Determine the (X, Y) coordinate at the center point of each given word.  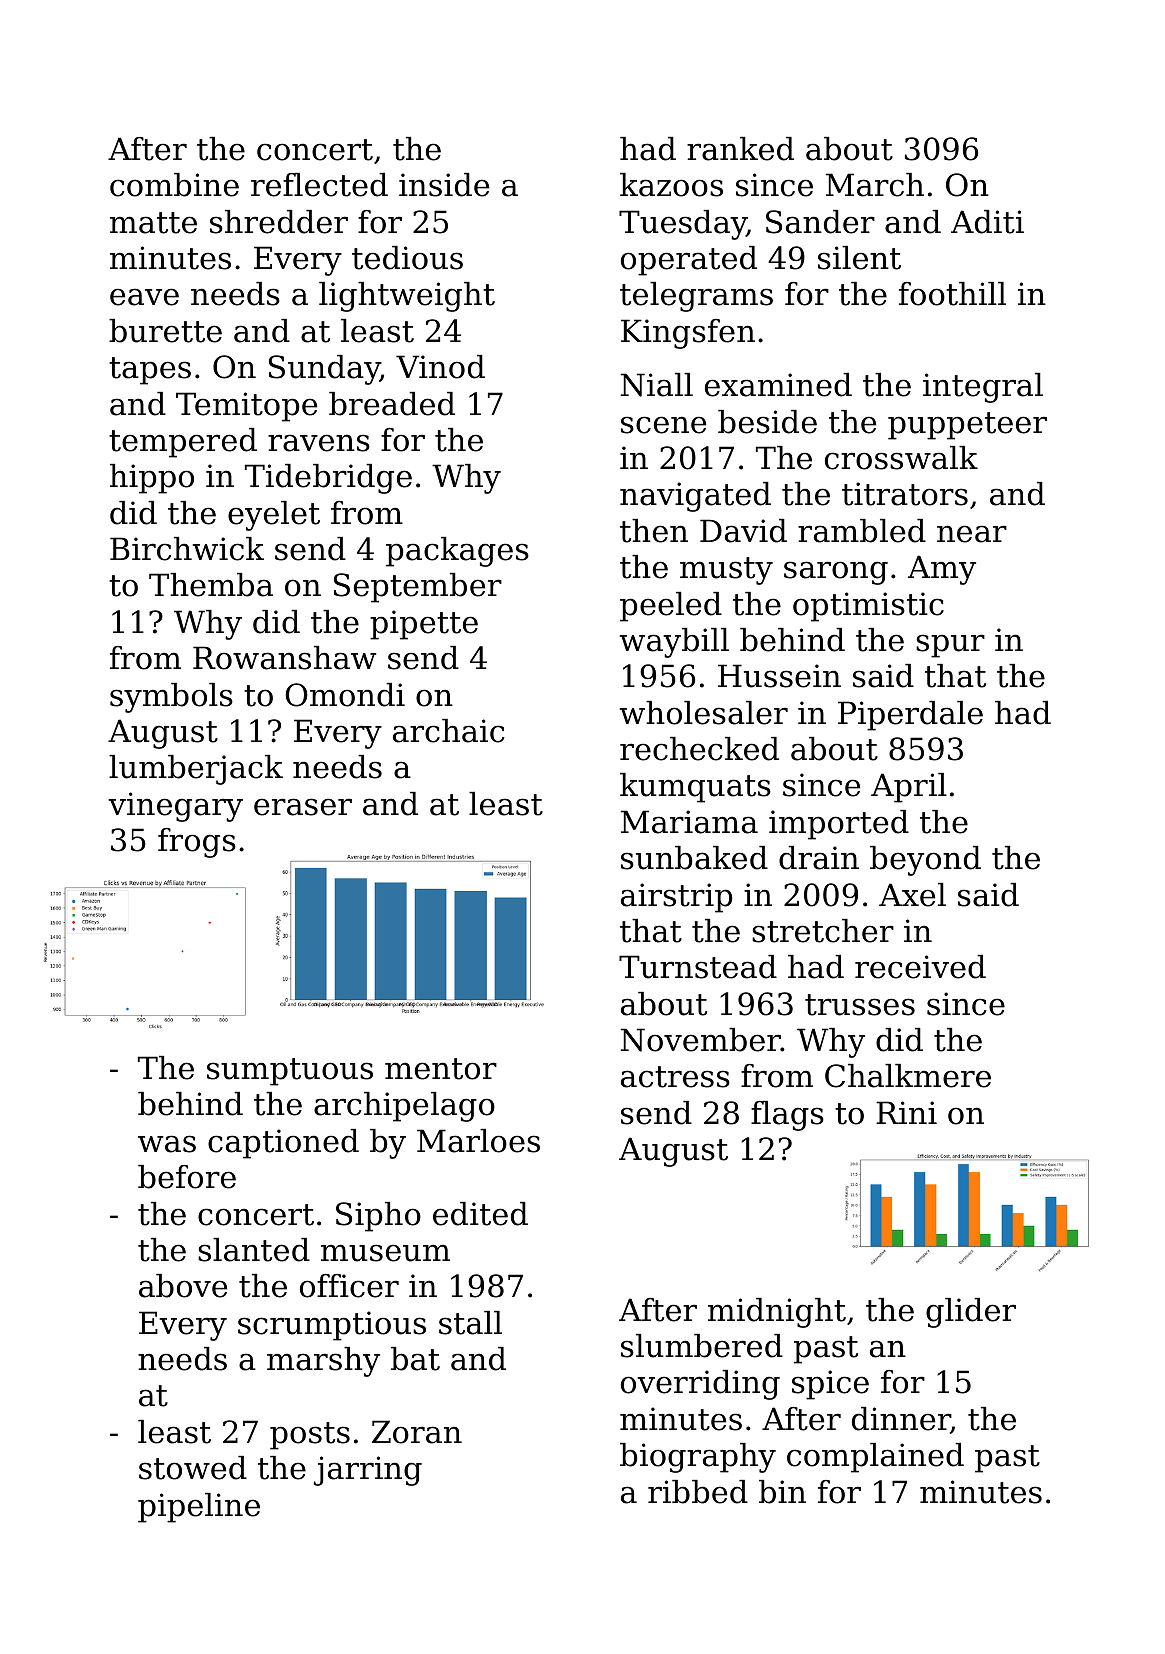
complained (875, 1458)
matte (153, 223)
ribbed (698, 1492)
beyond (925, 861)
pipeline (199, 1508)
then (654, 531)
